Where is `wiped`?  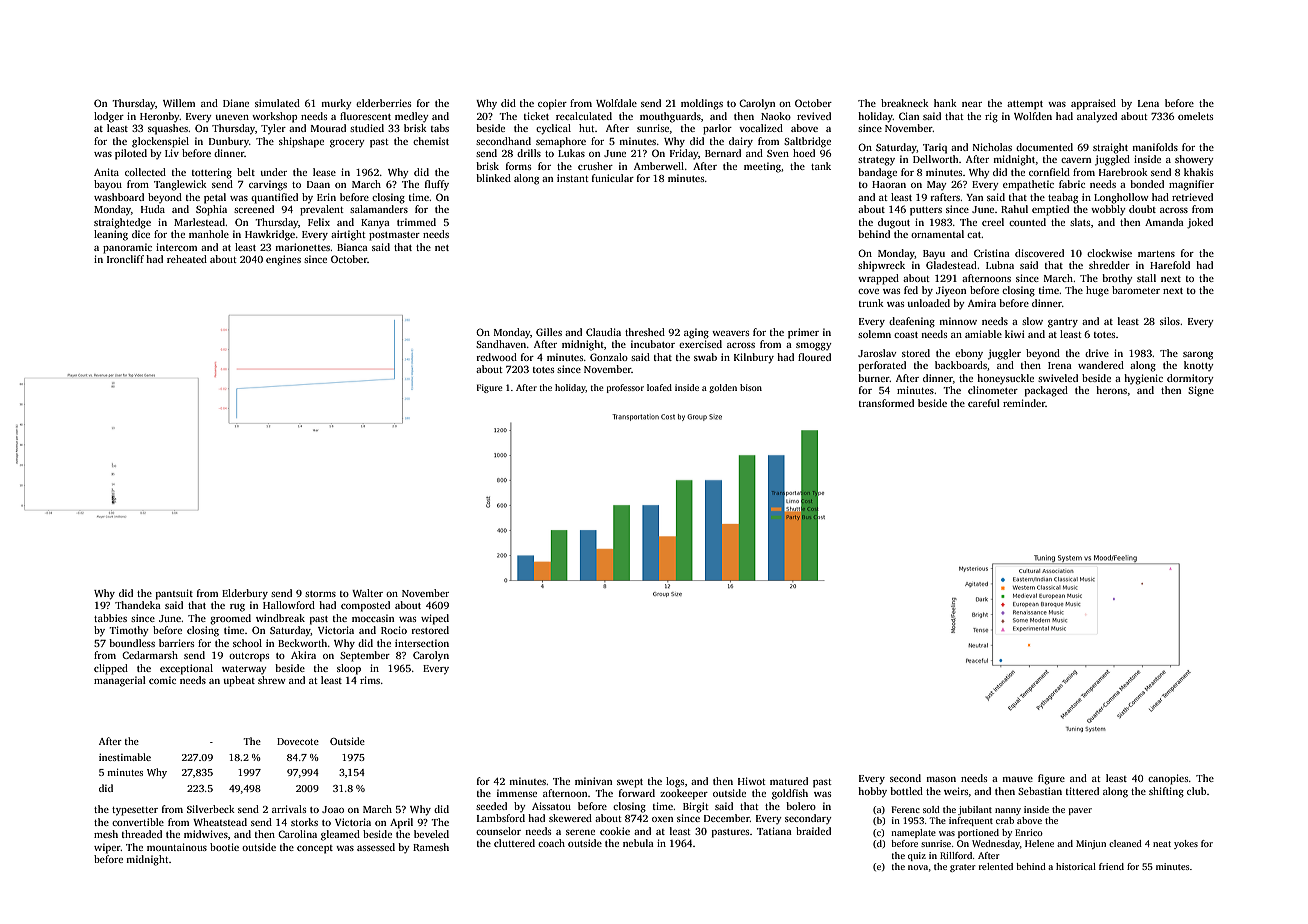 wiped is located at coordinates (435, 619).
